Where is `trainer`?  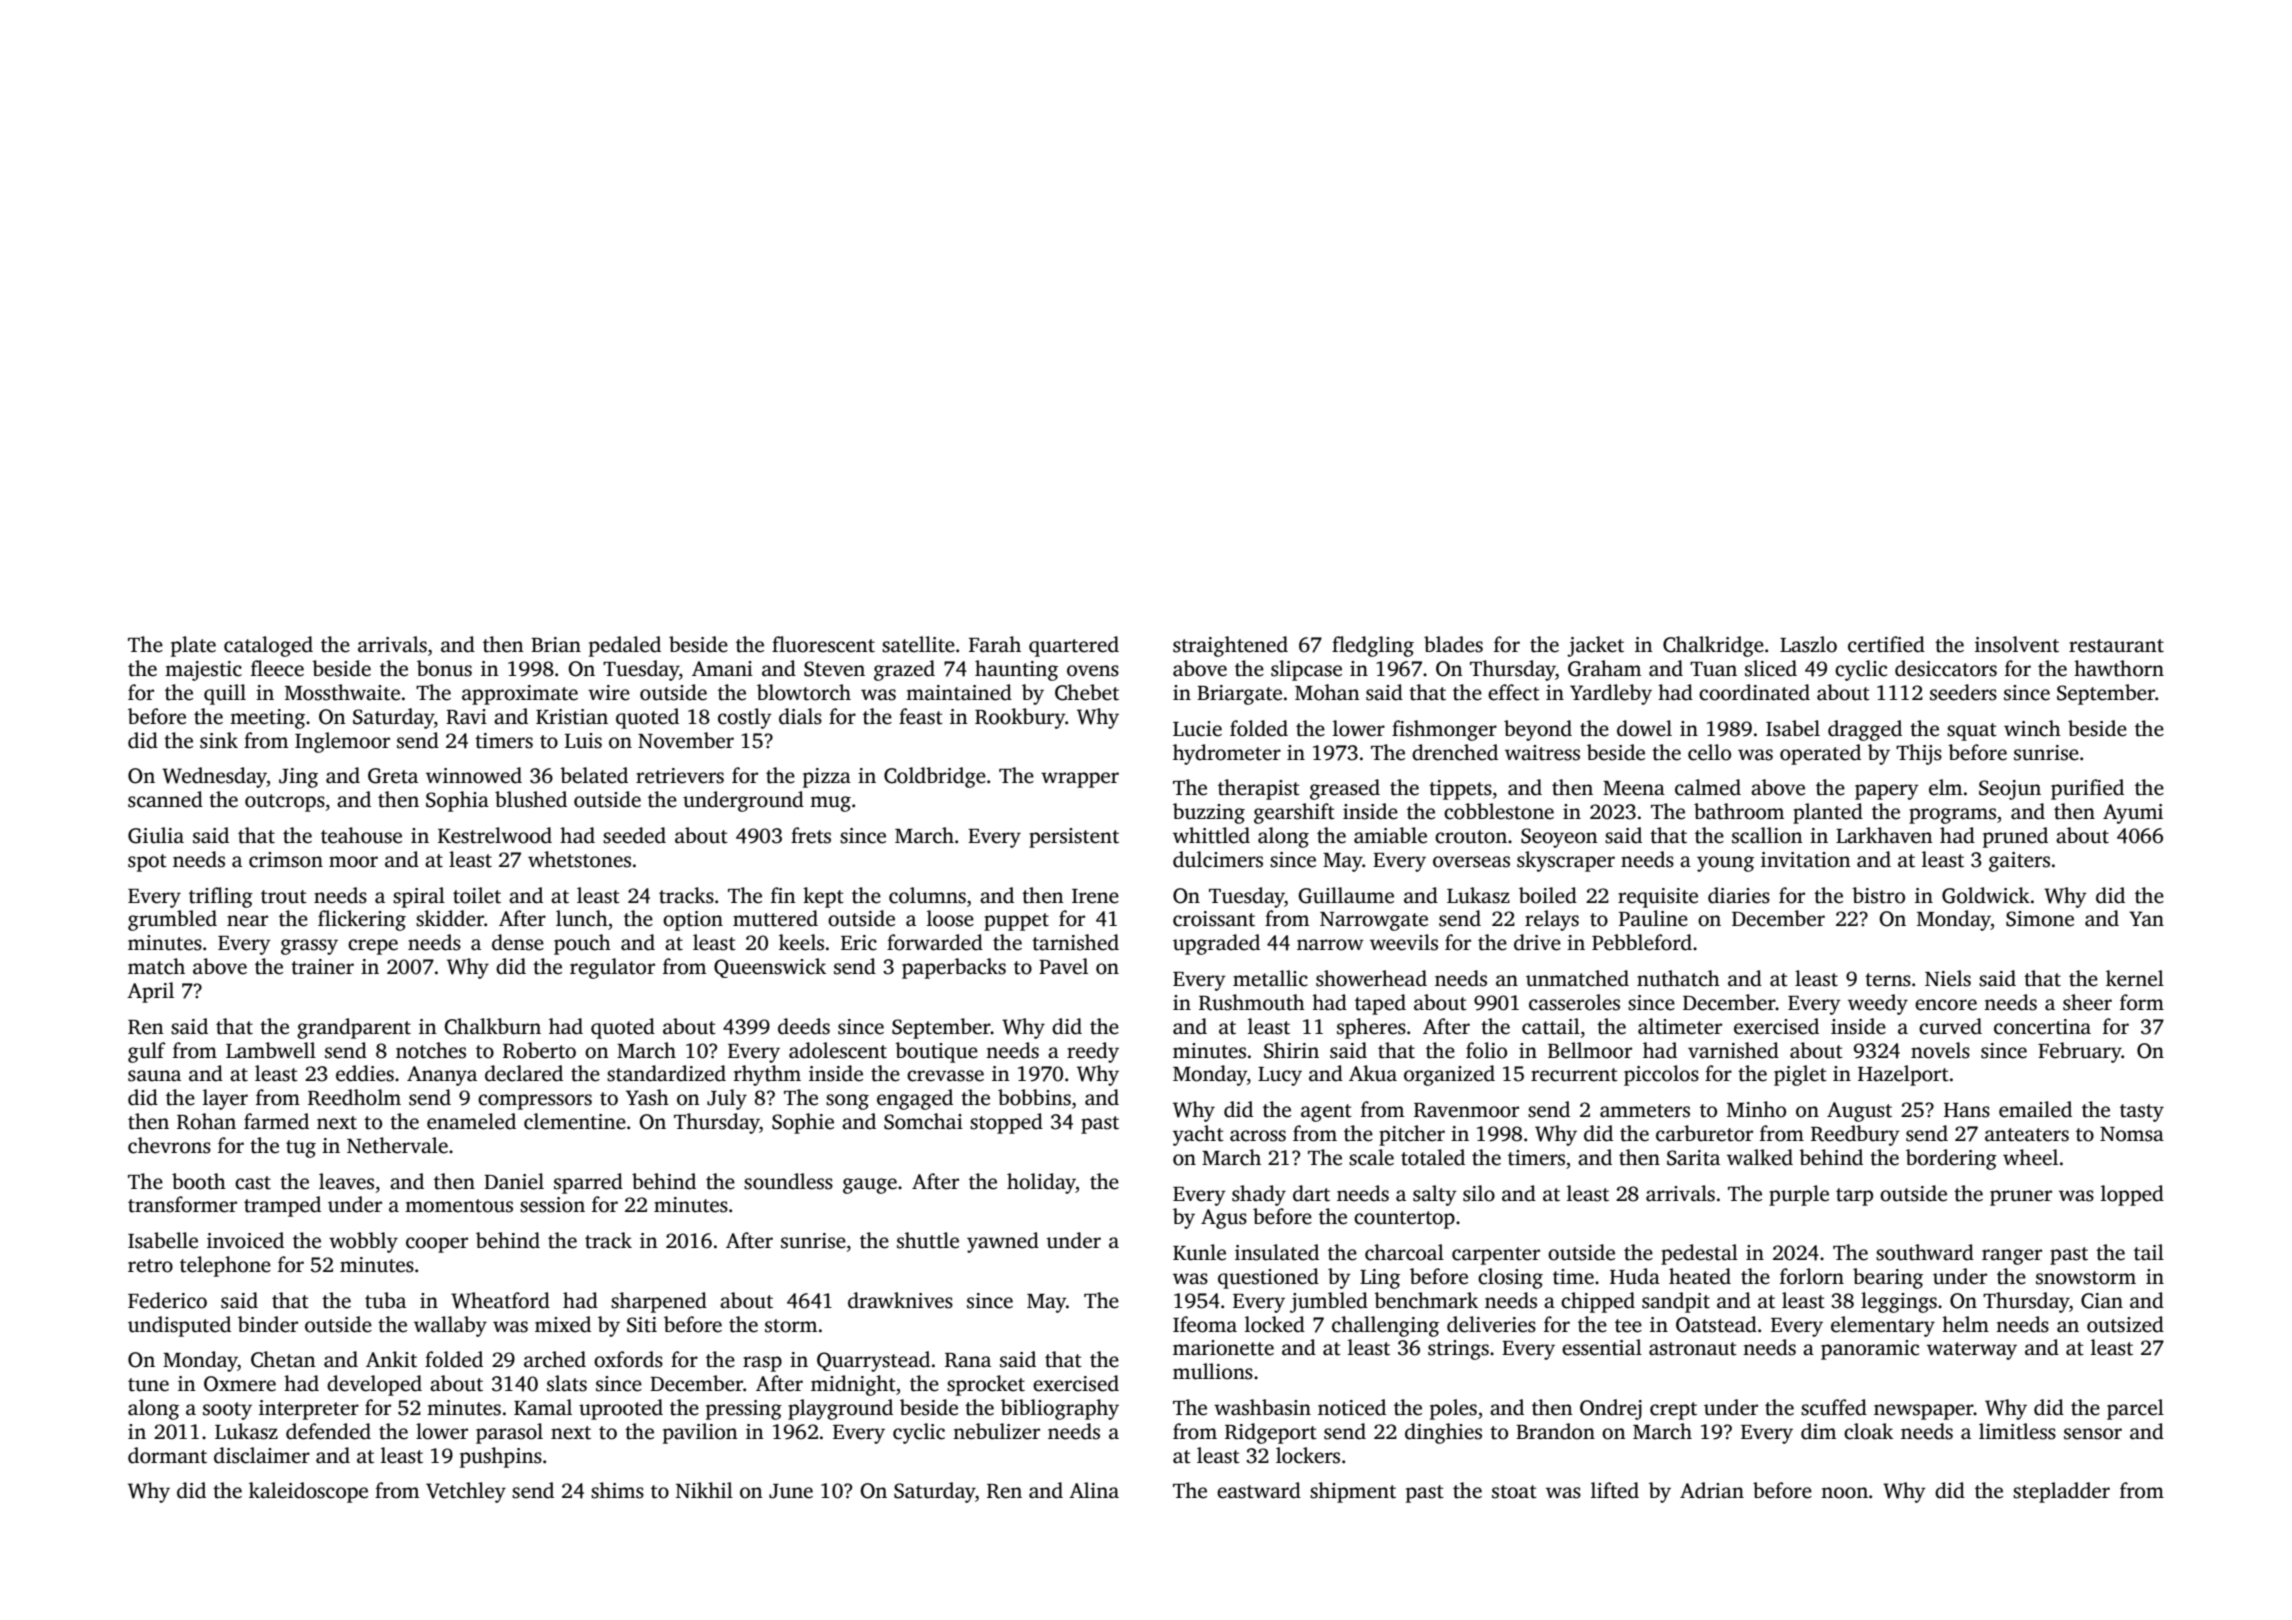
trainer is located at coordinates (322, 967).
